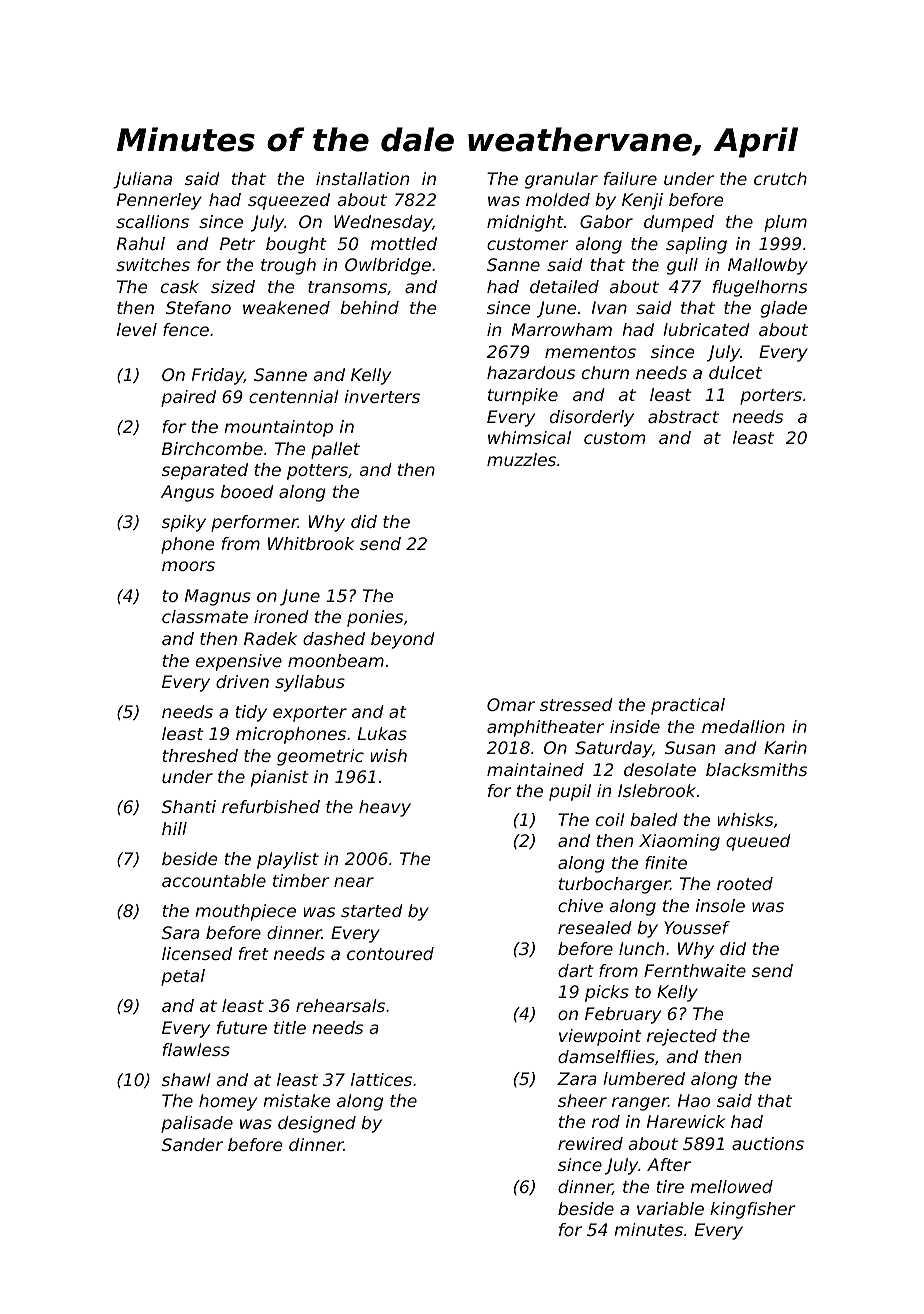 This screenshot has height=1314, width=924. What do you see at coordinates (768, 266) in the screenshot?
I see `Mallowby` at bounding box center [768, 266].
